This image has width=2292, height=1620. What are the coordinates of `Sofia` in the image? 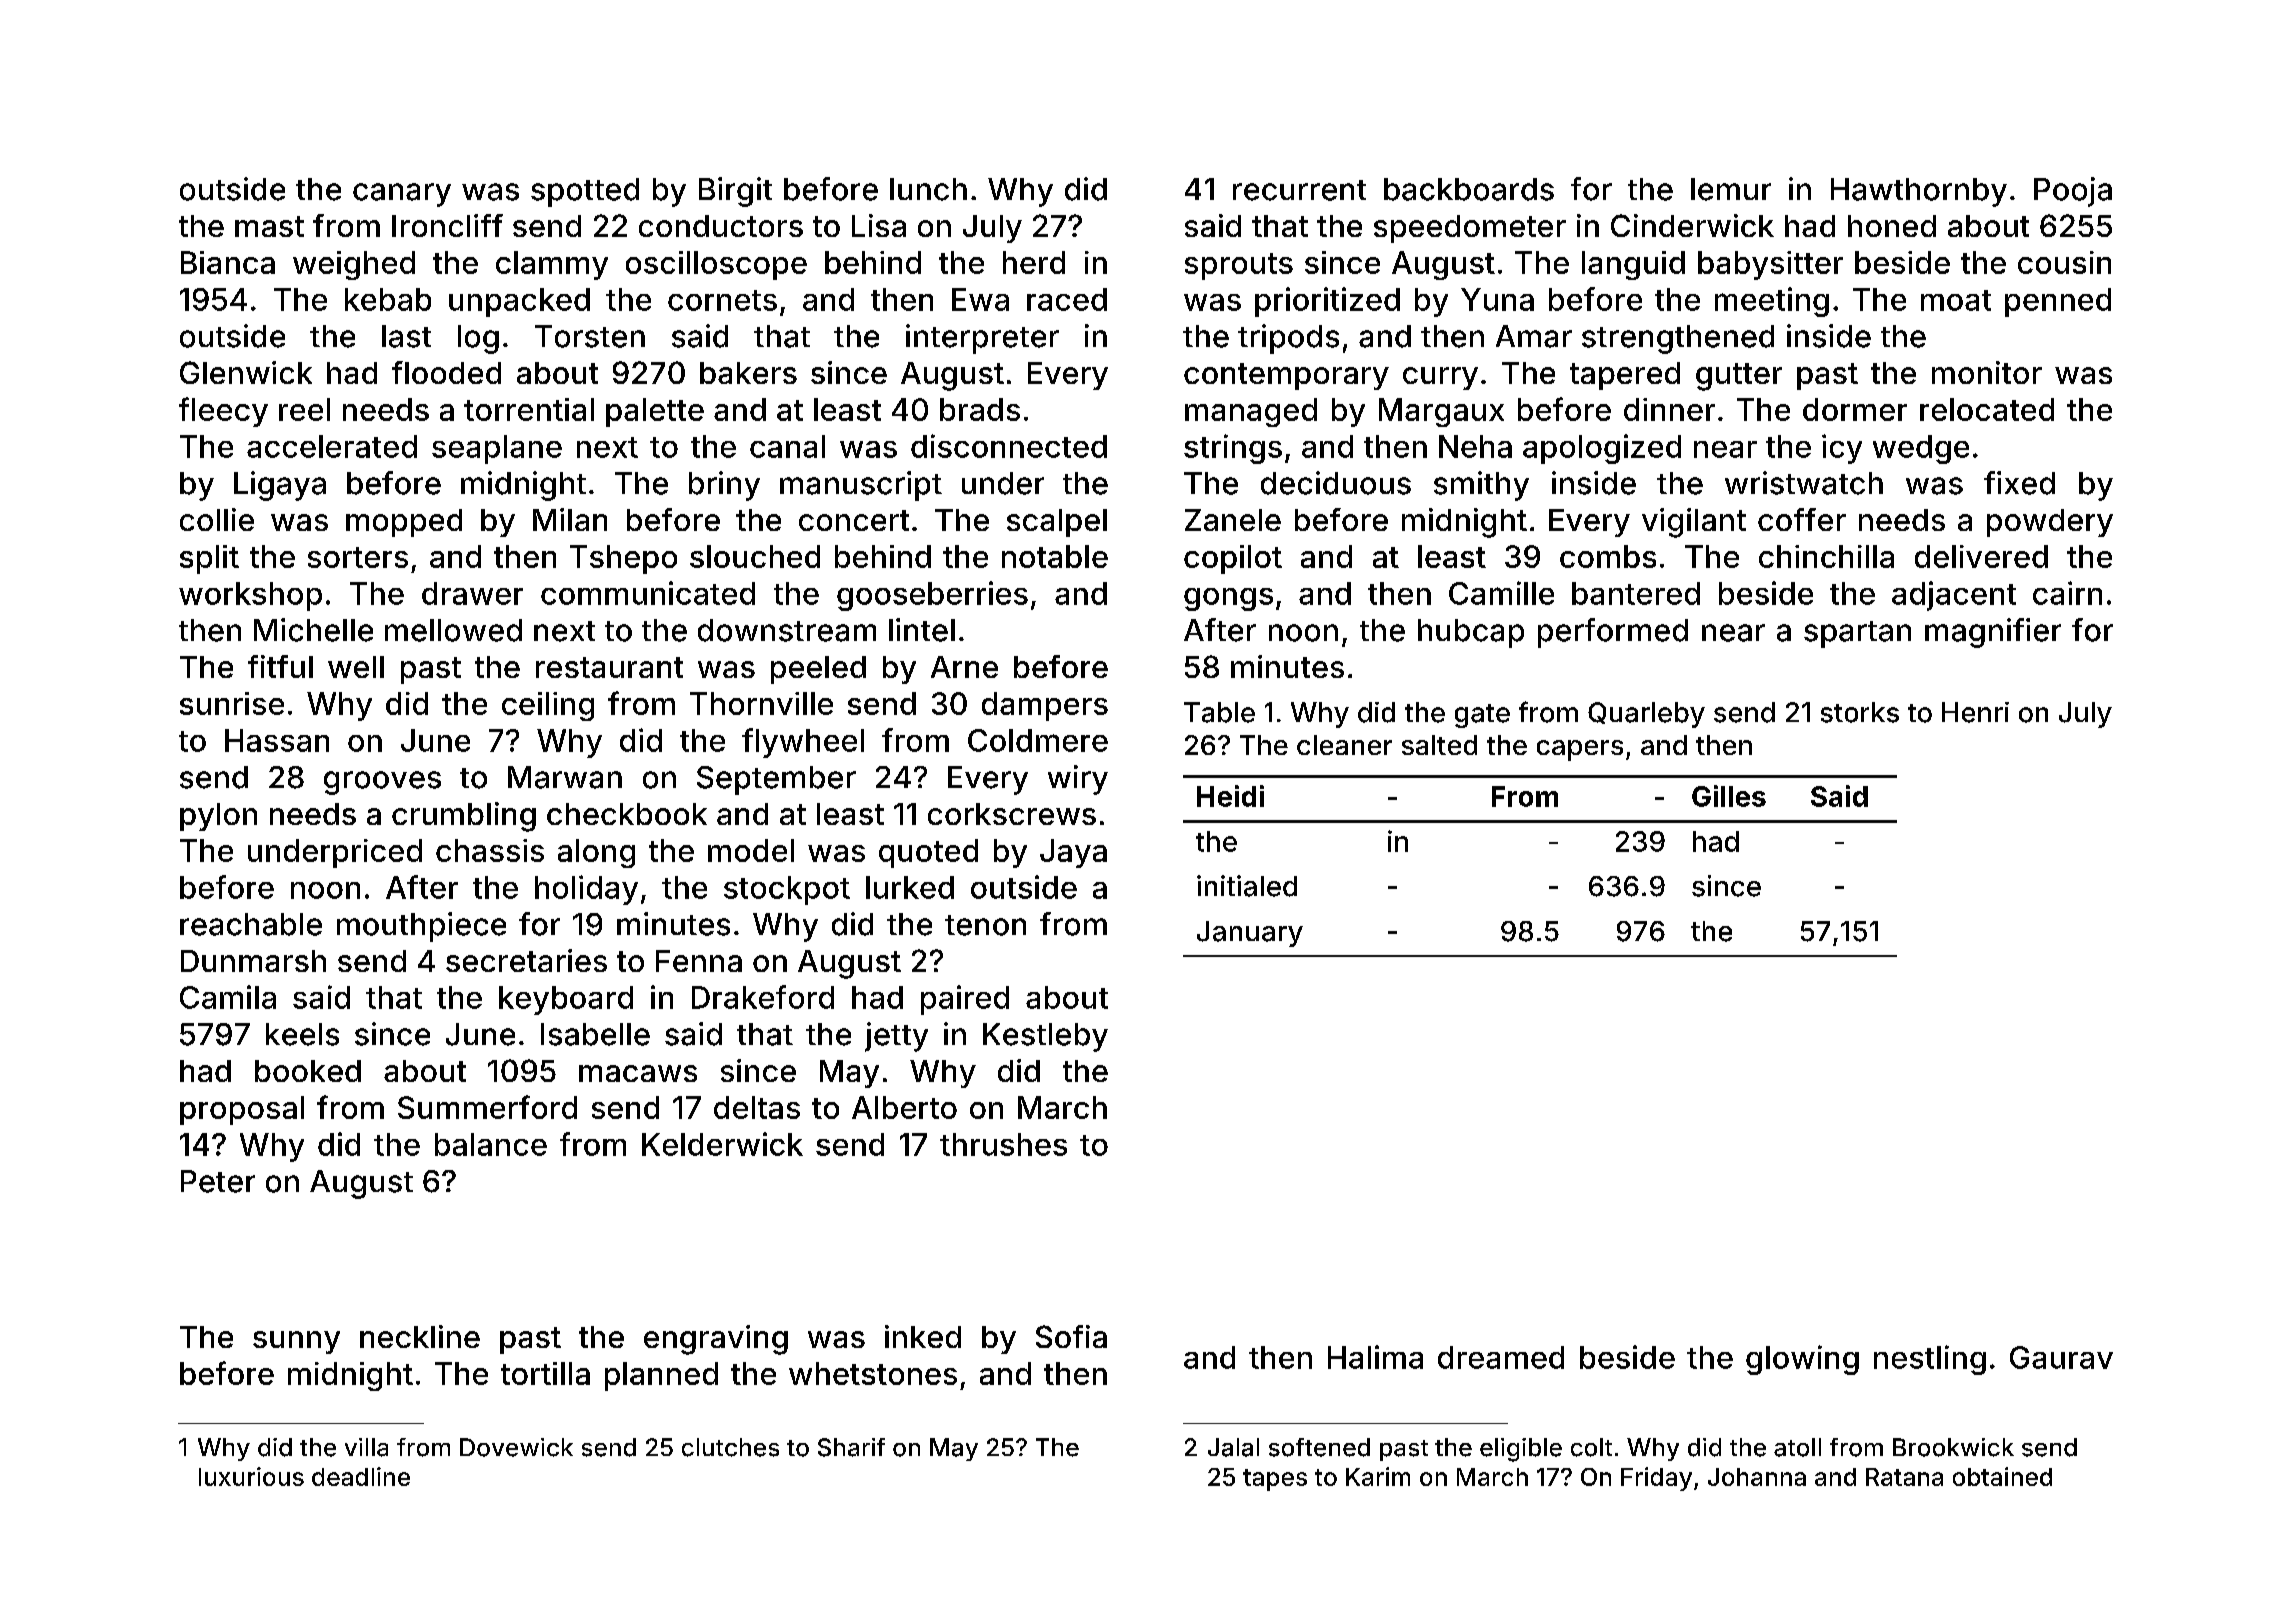 It's located at (1071, 1336).
